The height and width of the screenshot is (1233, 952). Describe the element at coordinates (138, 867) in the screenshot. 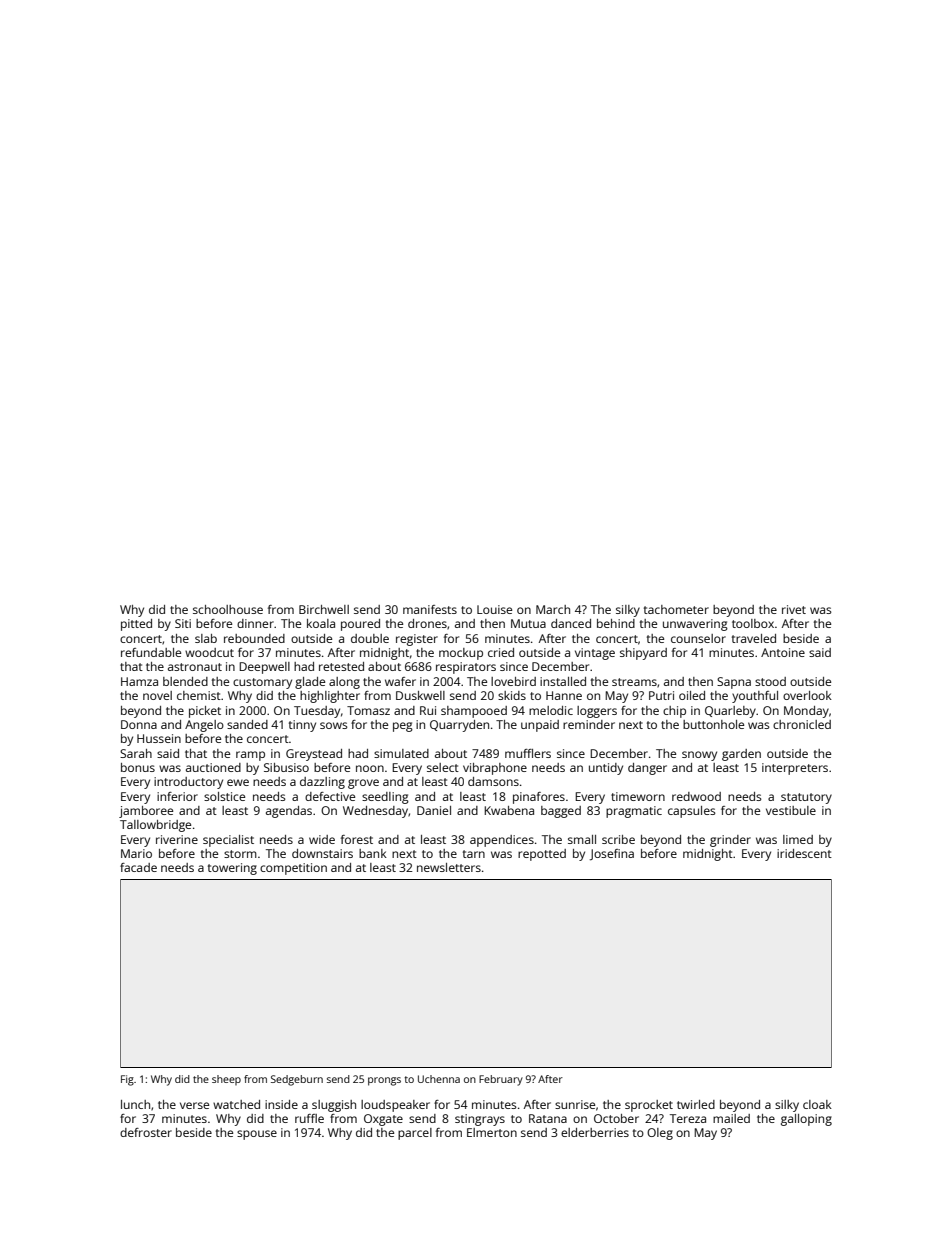

I see `facade` at that location.
